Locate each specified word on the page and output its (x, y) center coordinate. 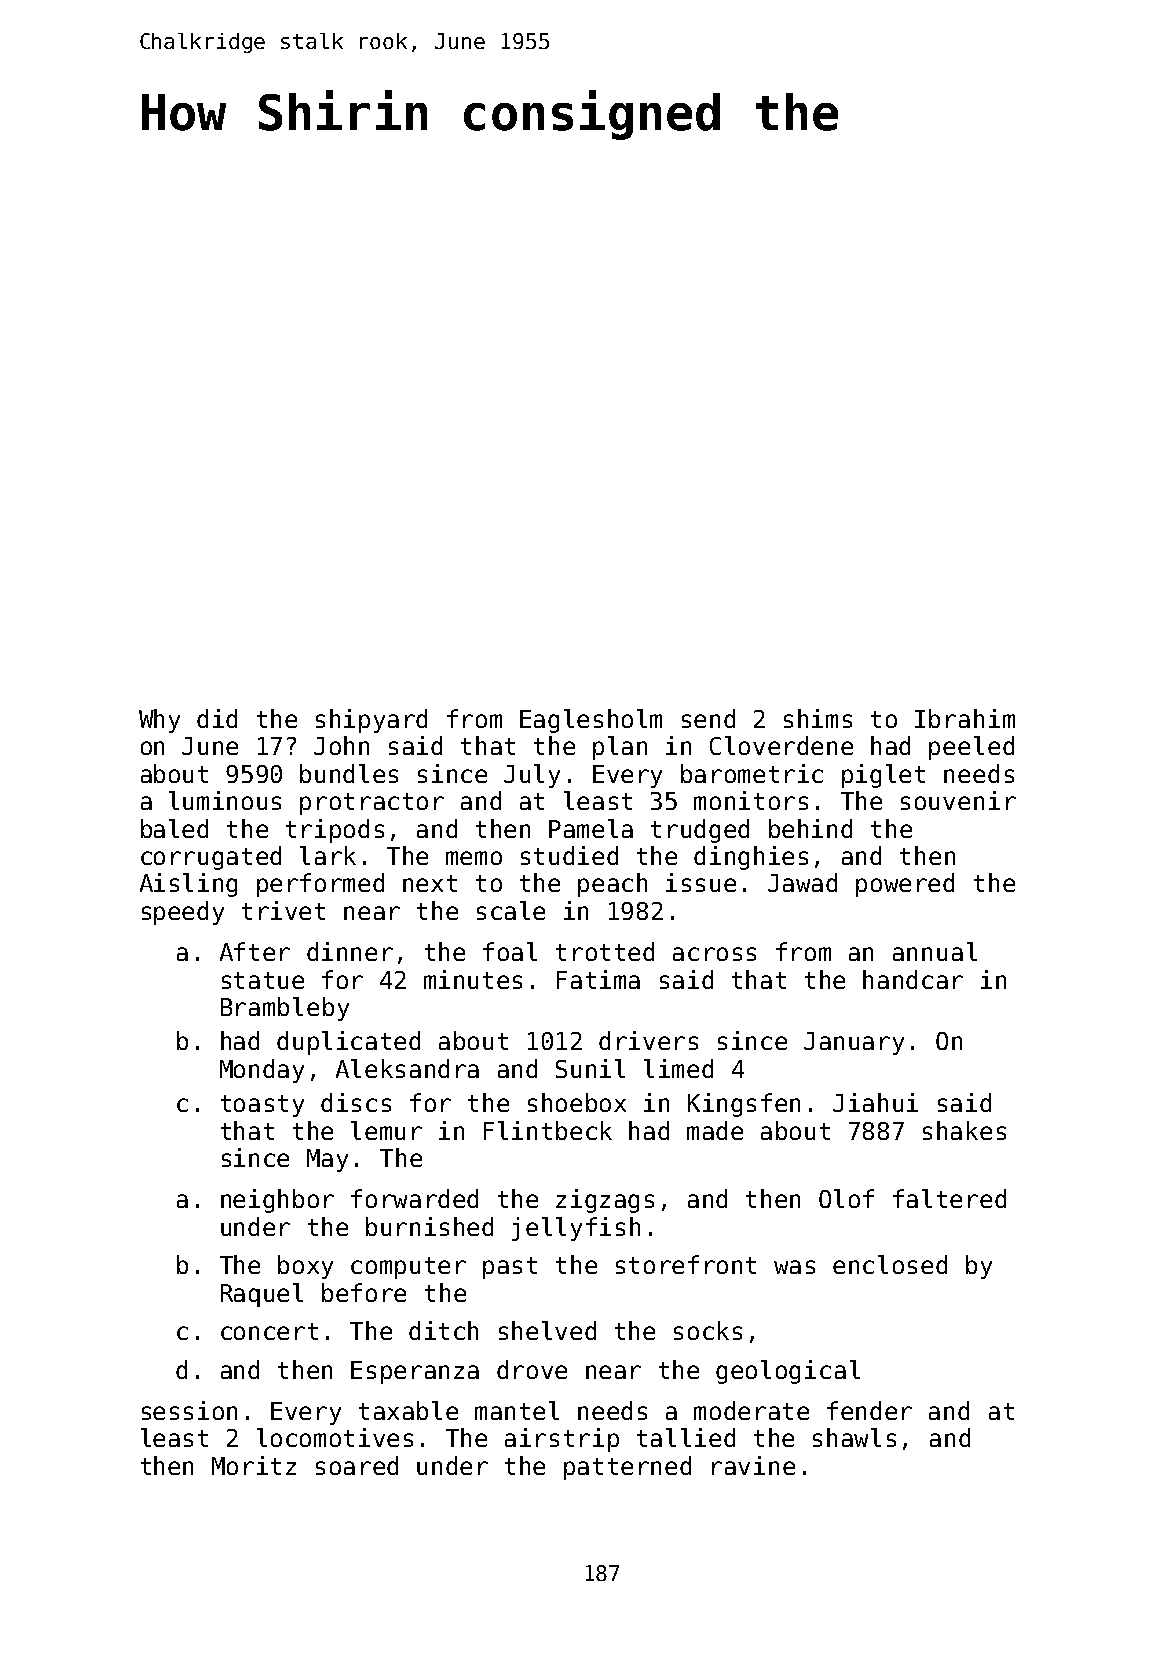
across (714, 954)
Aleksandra (407, 1068)
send (708, 718)
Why (159, 721)
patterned (627, 1468)
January (854, 1043)
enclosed (890, 1264)
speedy (183, 913)
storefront (686, 1264)
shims (818, 718)
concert (269, 1331)
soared (357, 1465)
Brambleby (285, 1009)
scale (511, 910)
